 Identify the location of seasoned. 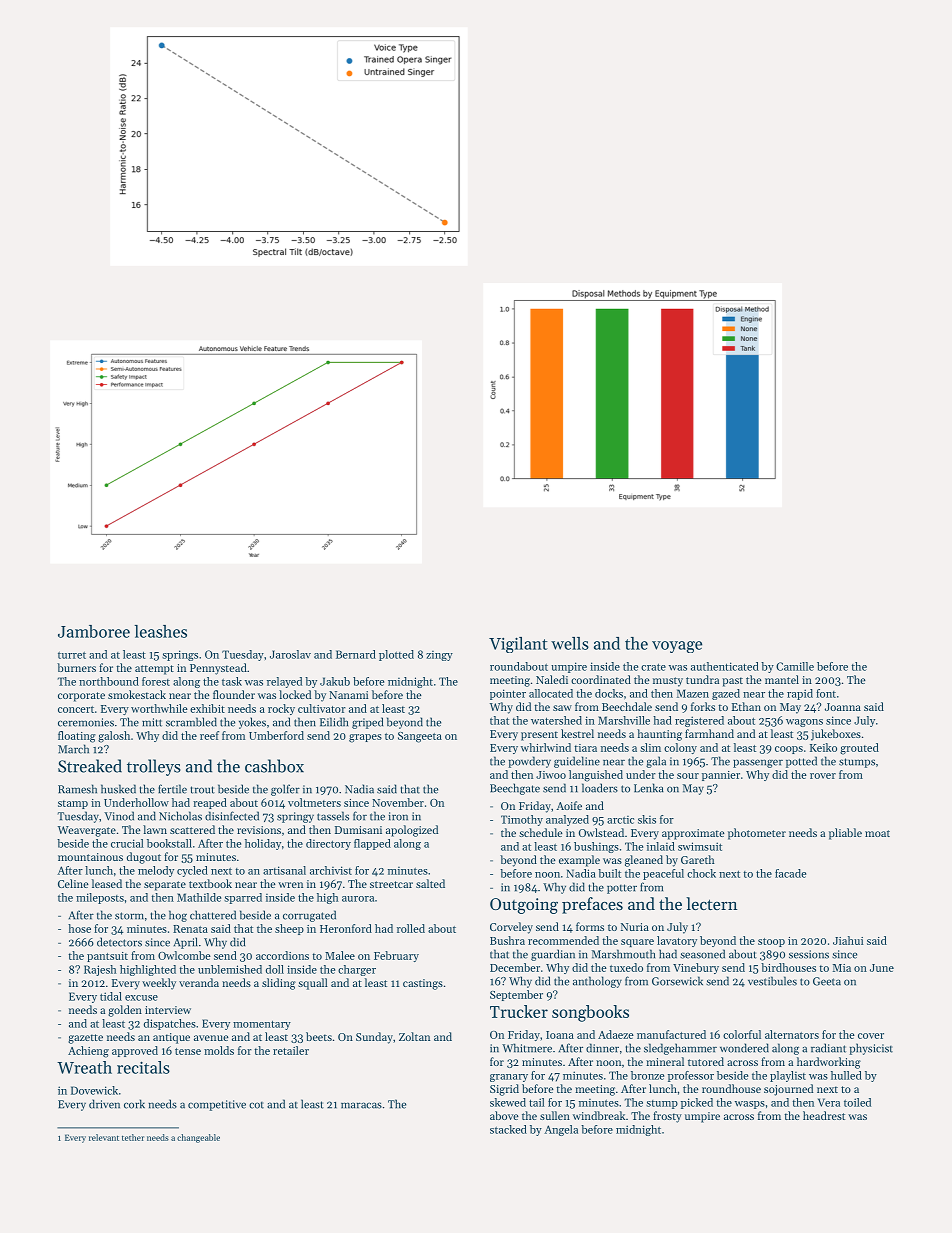
(702, 954).
